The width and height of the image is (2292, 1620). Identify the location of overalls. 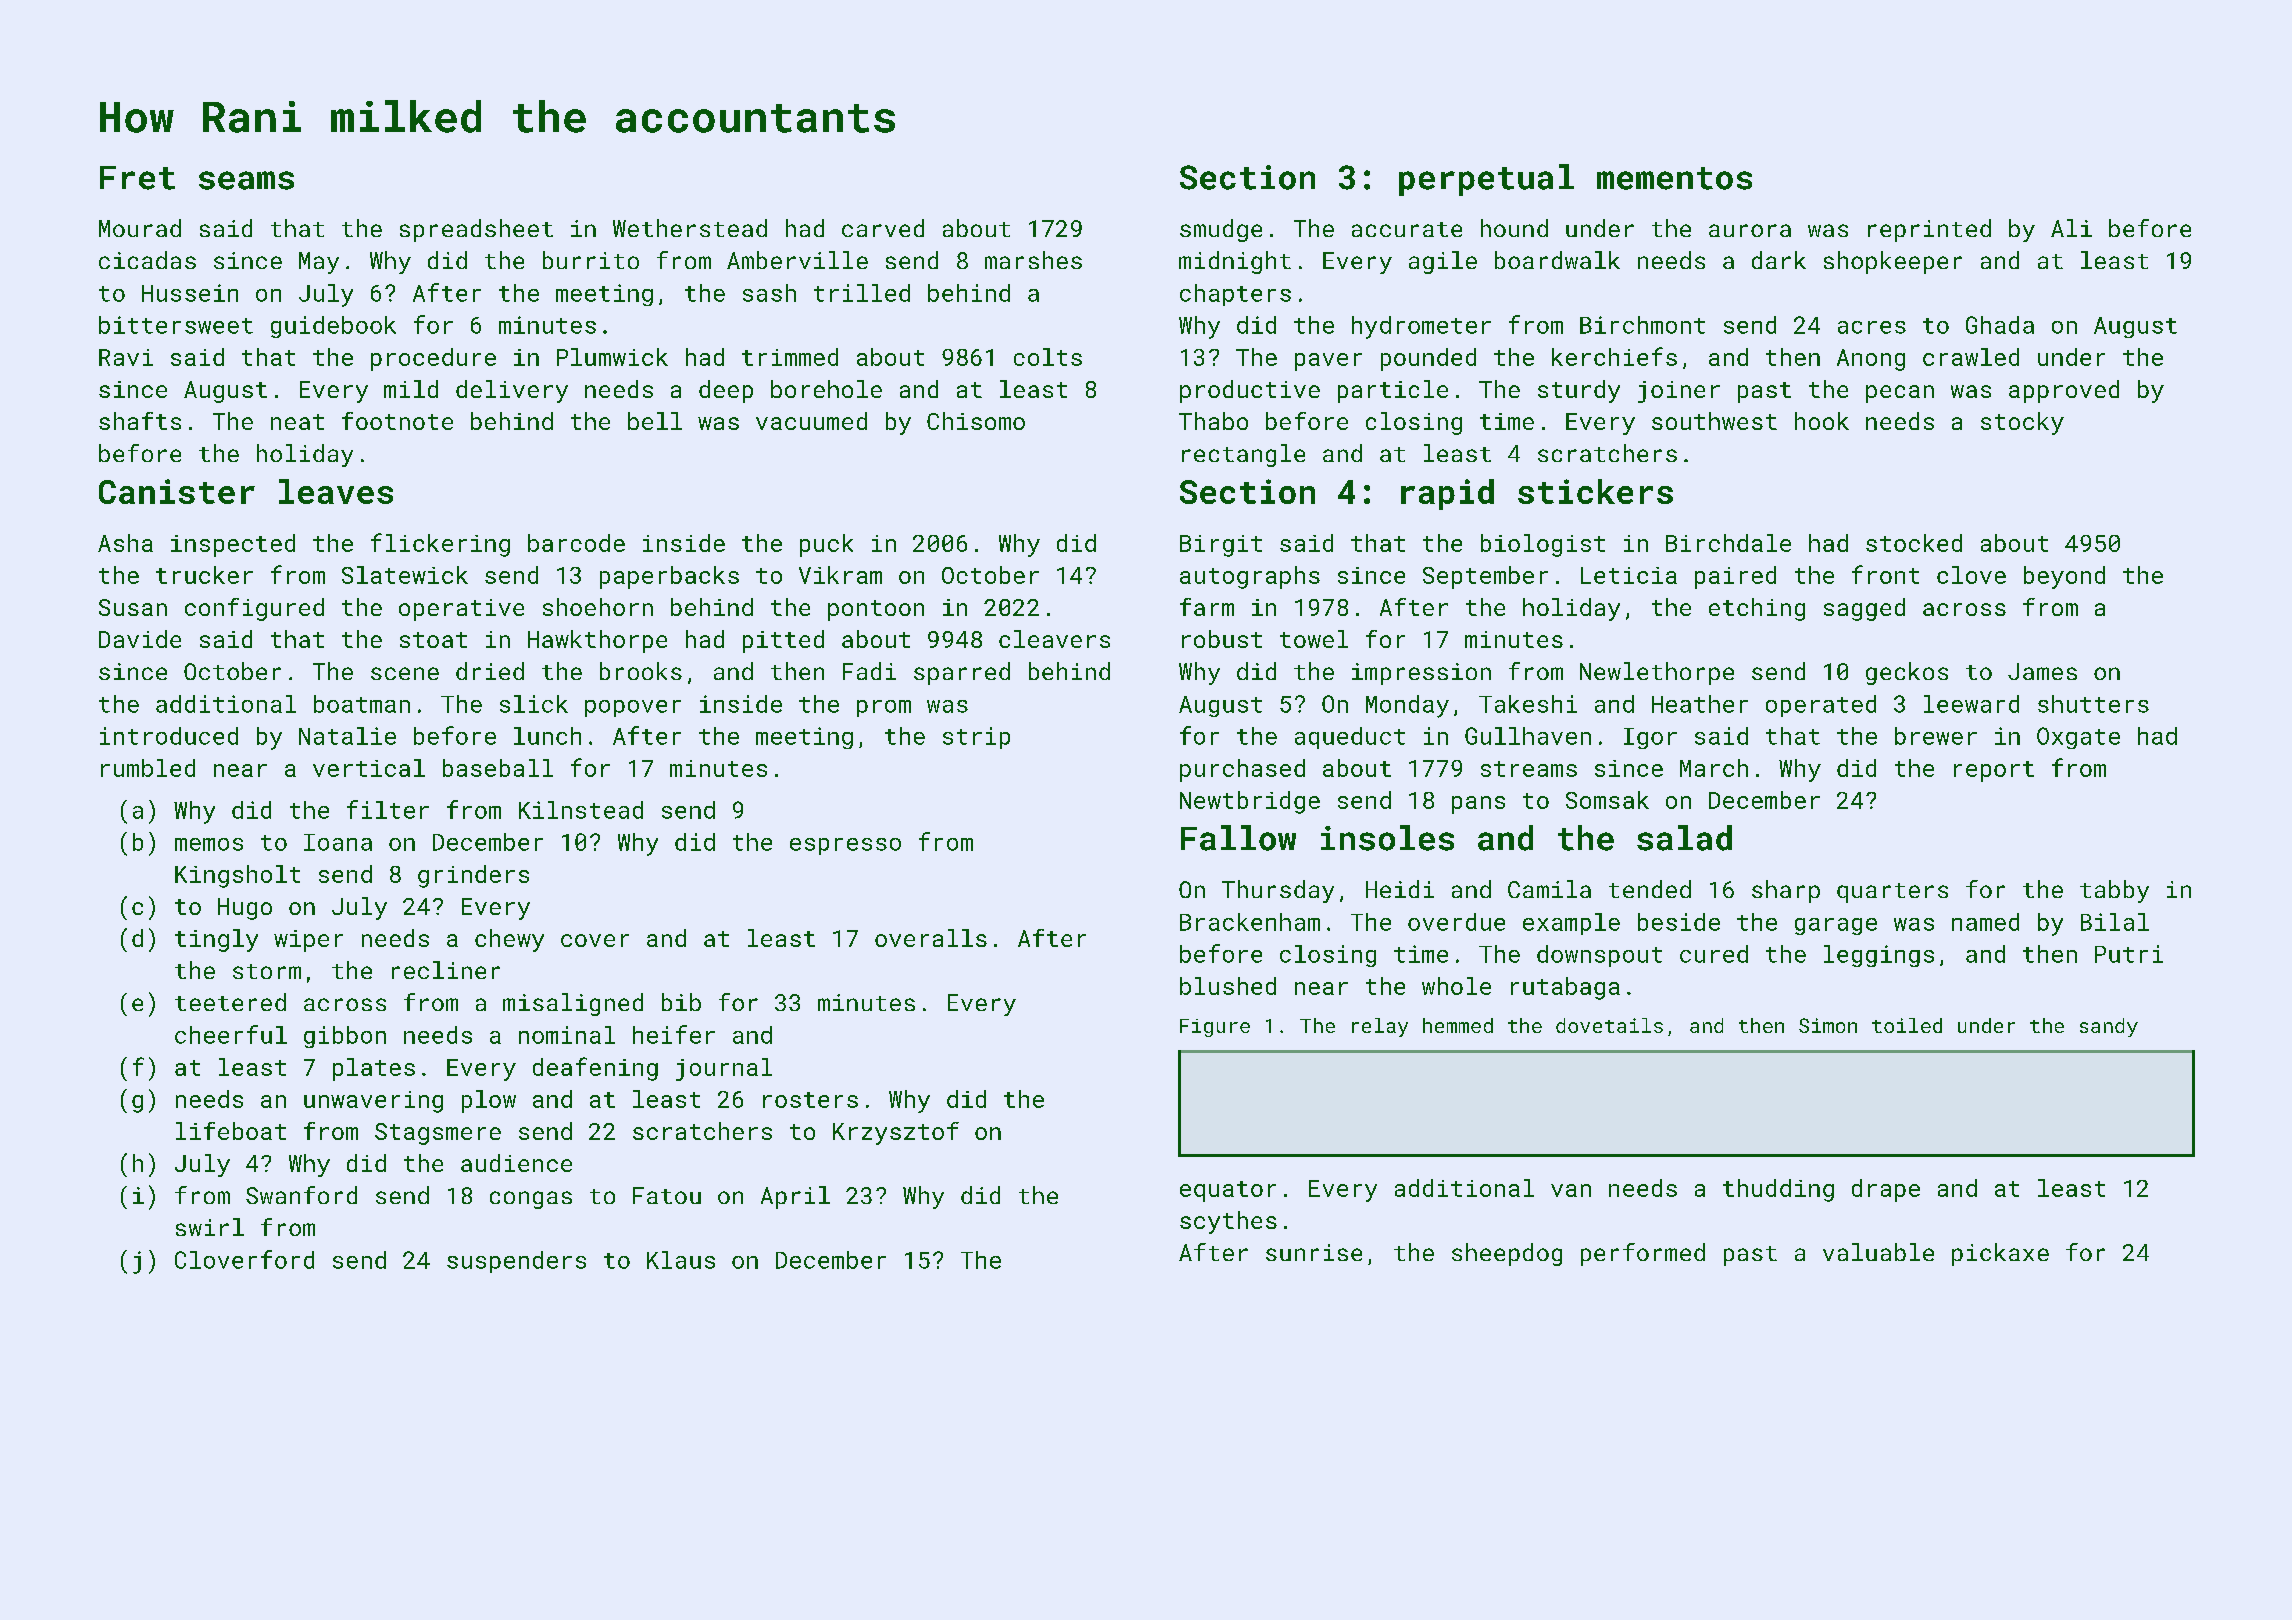
(931, 938).
